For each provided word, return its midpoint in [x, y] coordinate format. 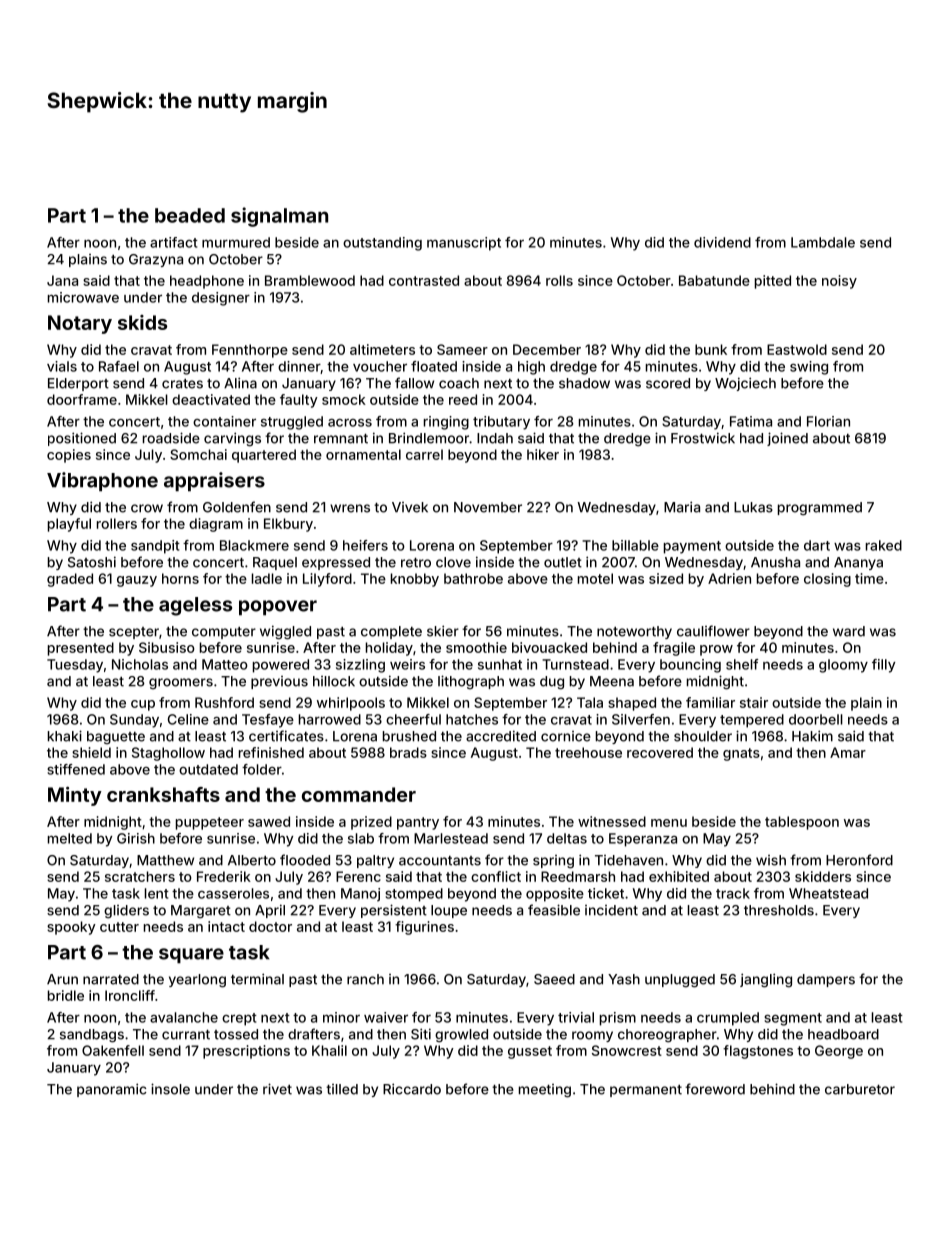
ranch [365, 979]
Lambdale [823, 242]
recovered [660, 752]
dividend [722, 242]
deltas [567, 838]
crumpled [728, 1019]
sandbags [92, 1036]
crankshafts [163, 794]
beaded [190, 215]
